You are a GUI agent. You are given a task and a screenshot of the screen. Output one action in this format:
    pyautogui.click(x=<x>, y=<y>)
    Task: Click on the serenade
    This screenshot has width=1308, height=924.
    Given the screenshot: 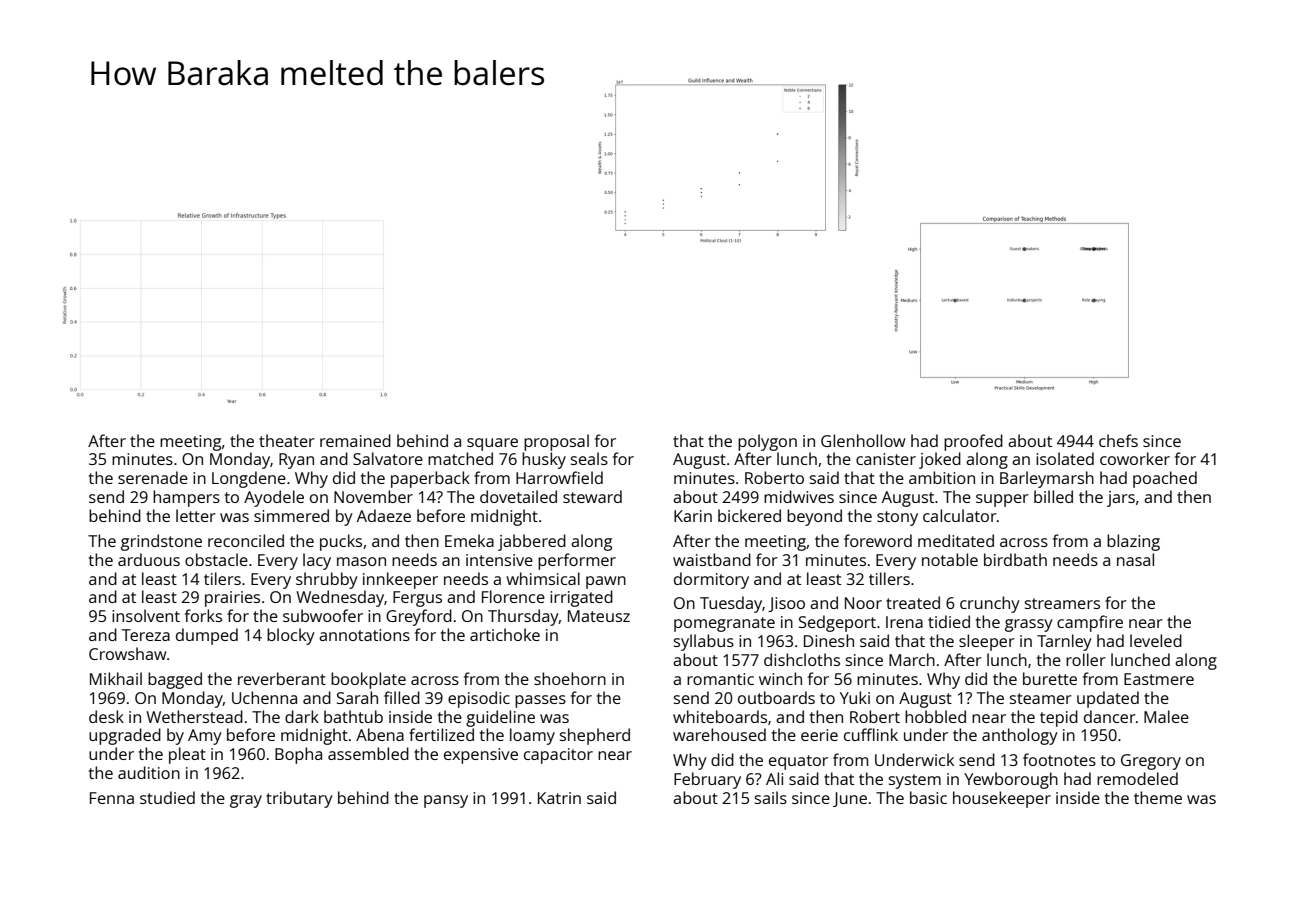 What is the action you would take?
    pyautogui.click(x=153, y=477)
